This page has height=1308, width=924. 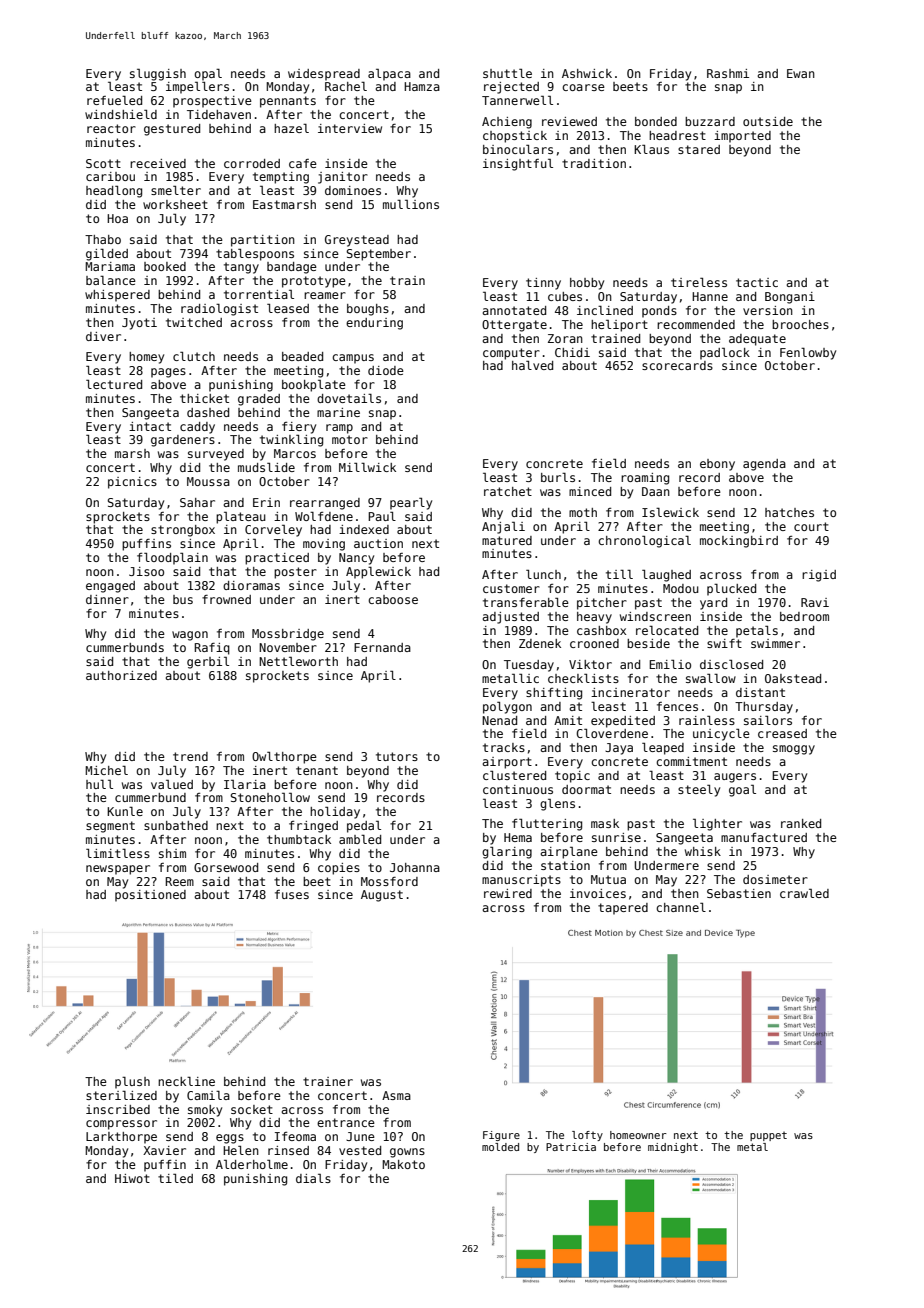 What do you see at coordinates (117, 218) in the page?
I see `Hoa` at bounding box center [117, 218].
